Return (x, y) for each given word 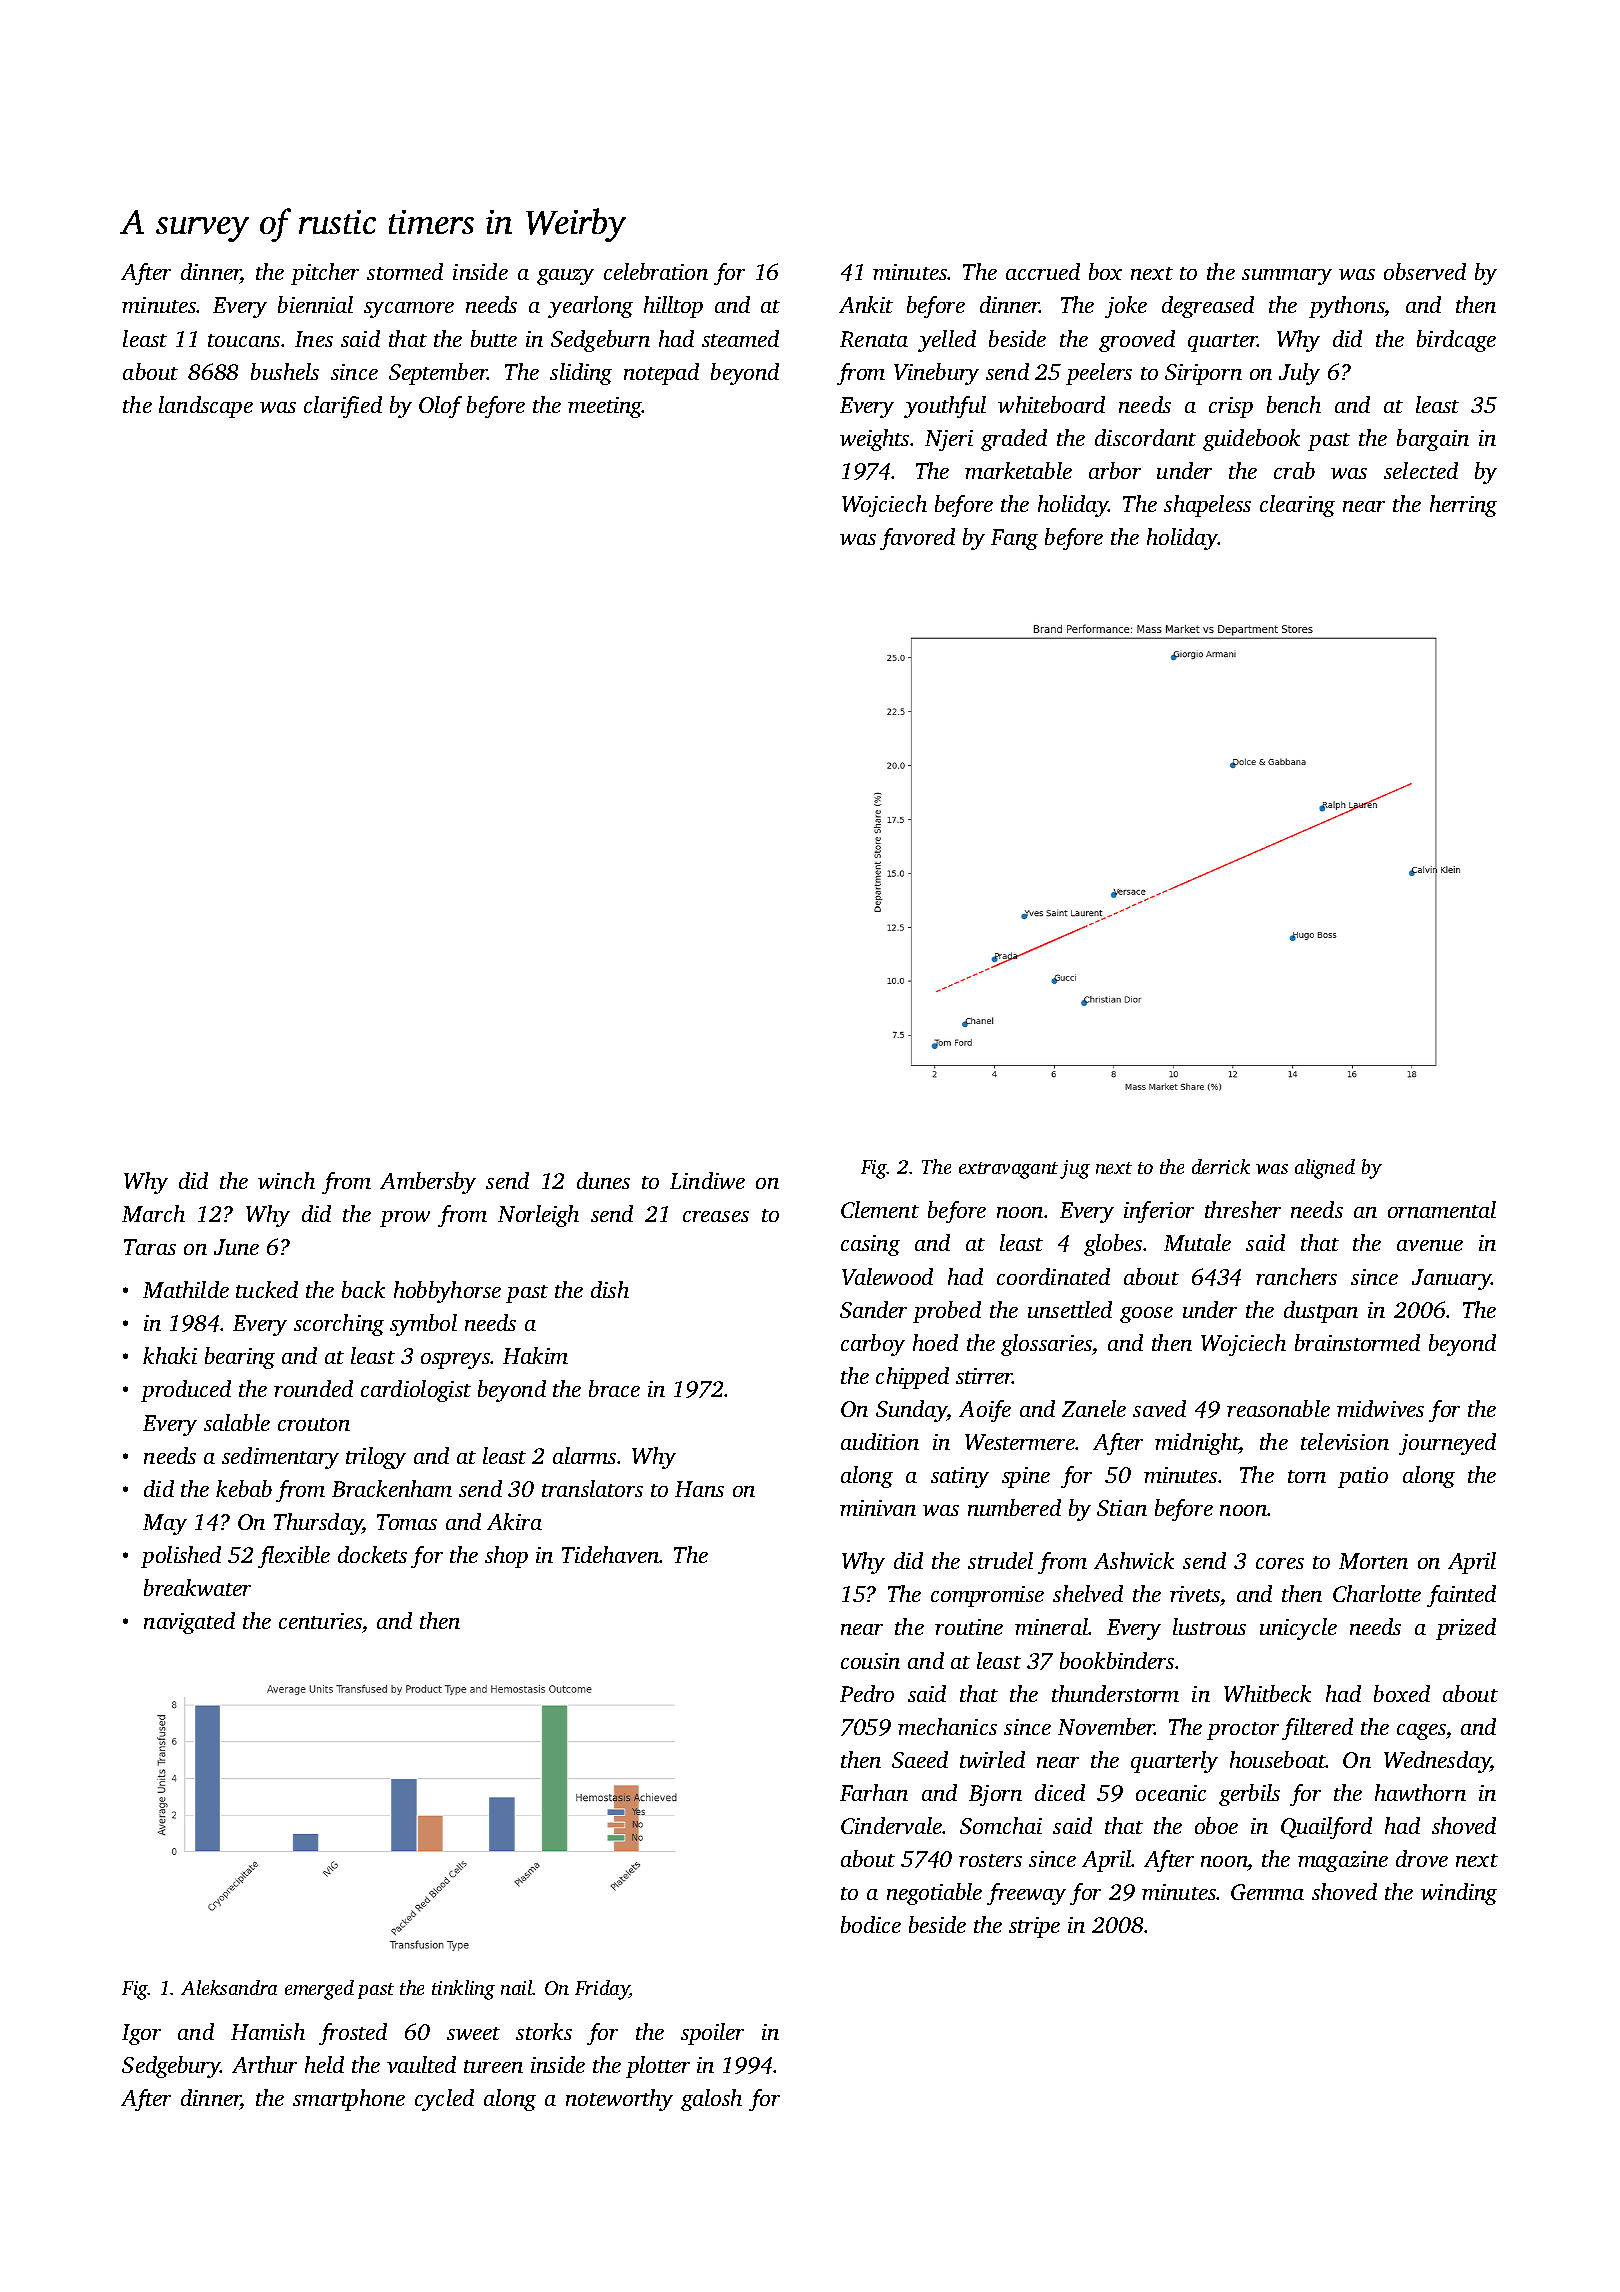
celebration (656, 271)
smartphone (349, 2100)
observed (1425, 271)
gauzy (565, 277)
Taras (150, 1247)
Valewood (887, 1276)
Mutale (1197, 1242)
